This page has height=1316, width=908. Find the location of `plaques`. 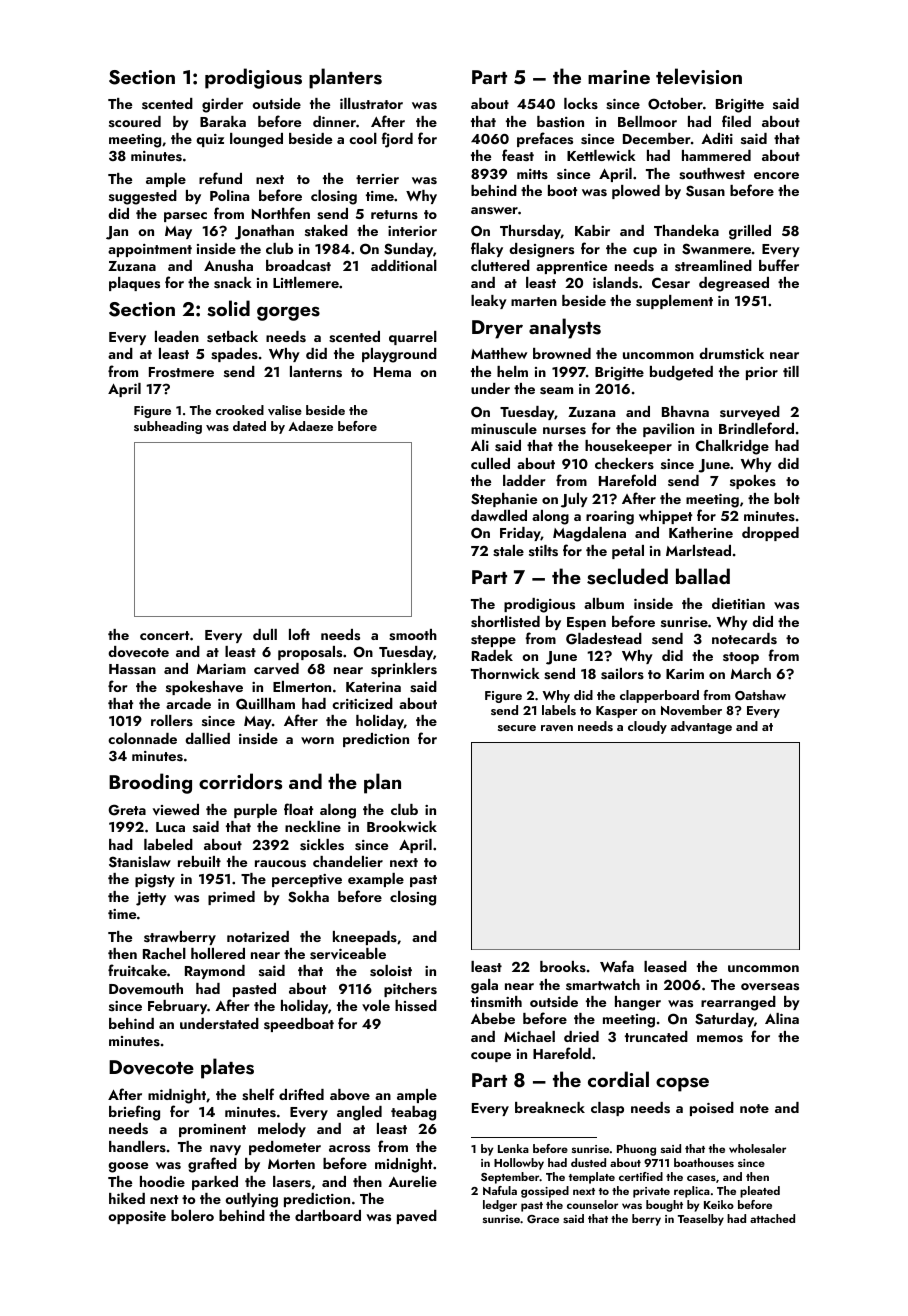

plaques is located at coordinates (134, 284).
